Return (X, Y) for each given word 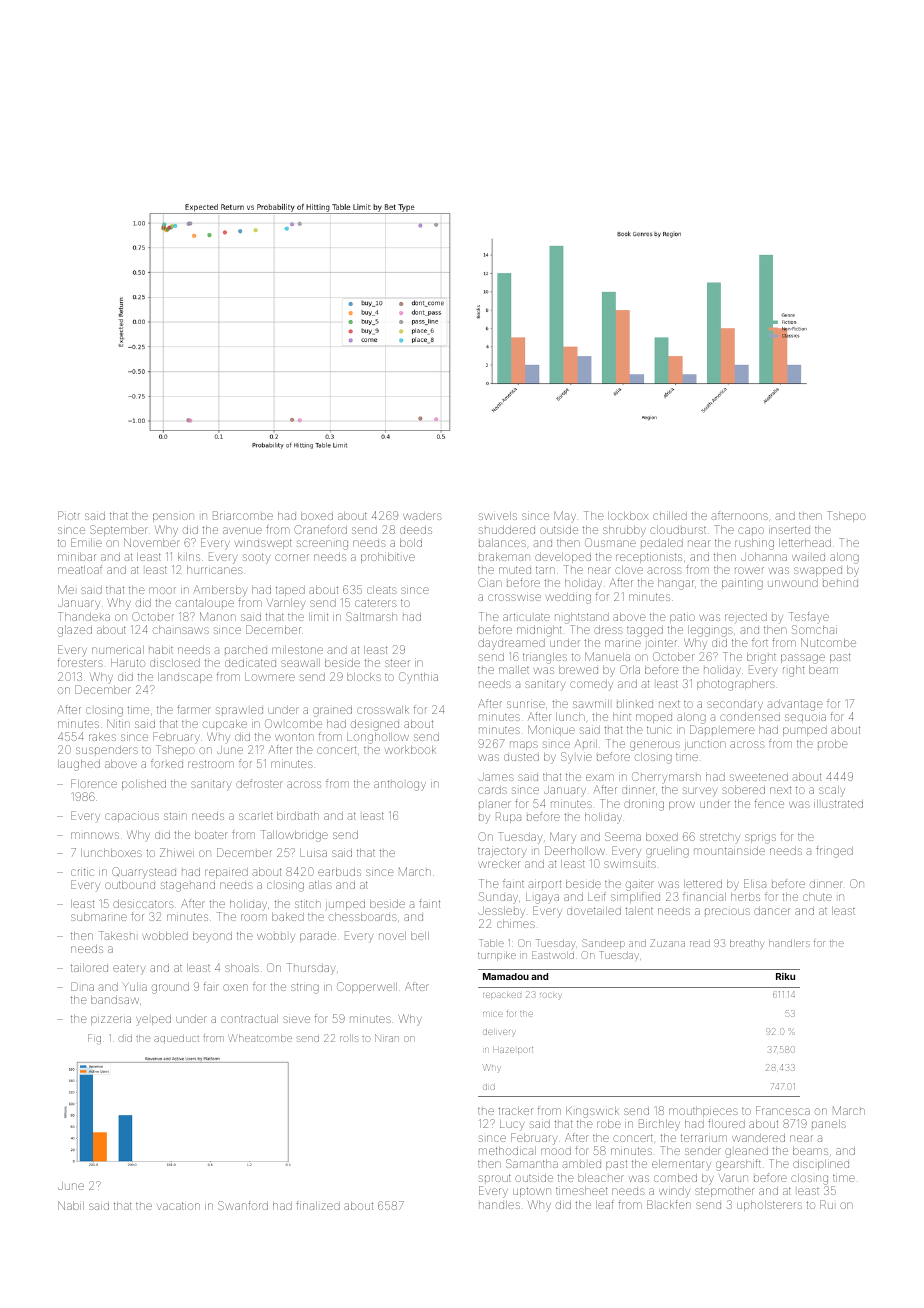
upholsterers (769, 1206)
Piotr (69, 515)
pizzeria (111, 1020)
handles (499, 1205)
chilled (670, 516)
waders (422, 516)
